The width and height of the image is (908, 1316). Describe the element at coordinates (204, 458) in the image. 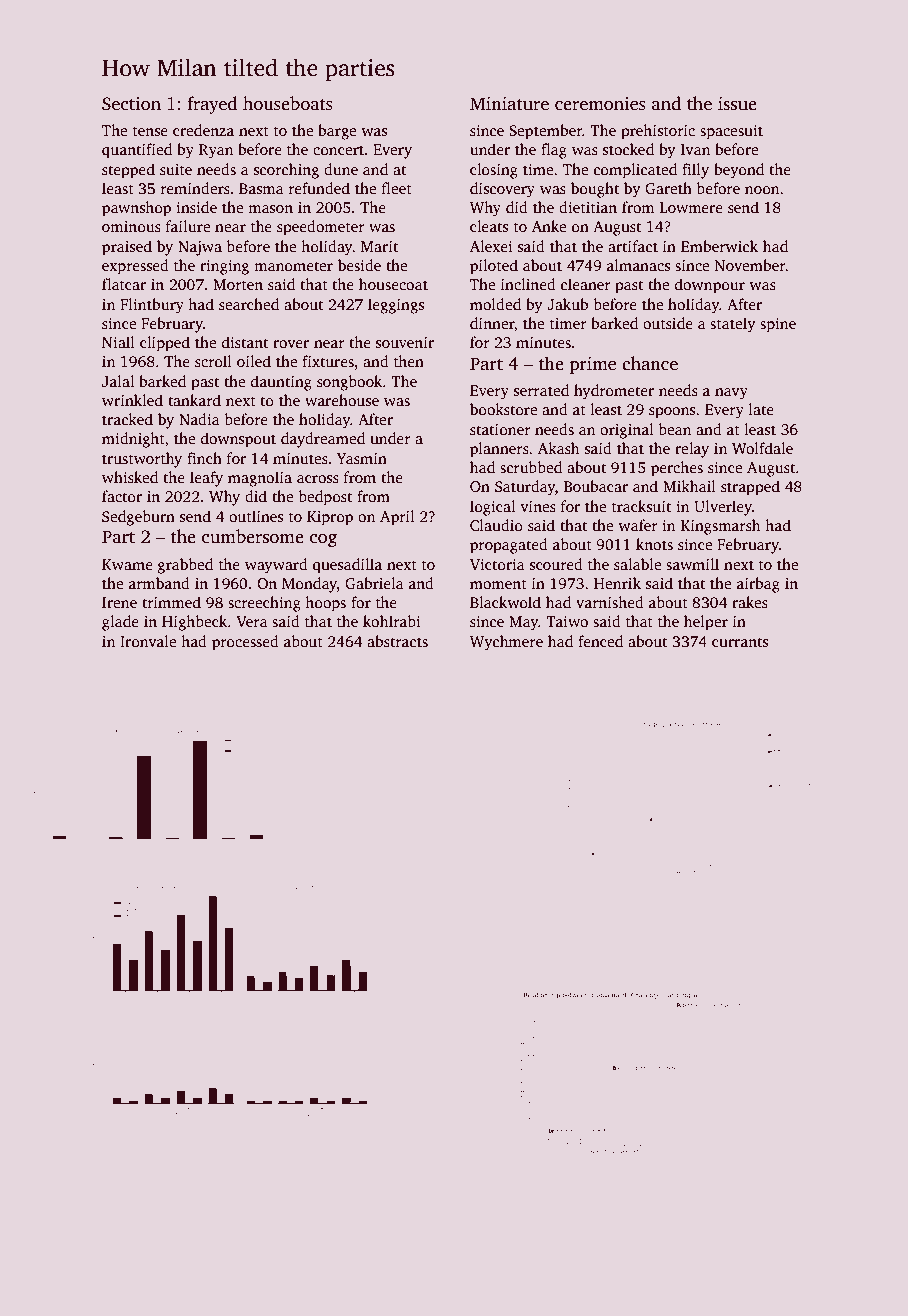

I see `finch` at that location.
